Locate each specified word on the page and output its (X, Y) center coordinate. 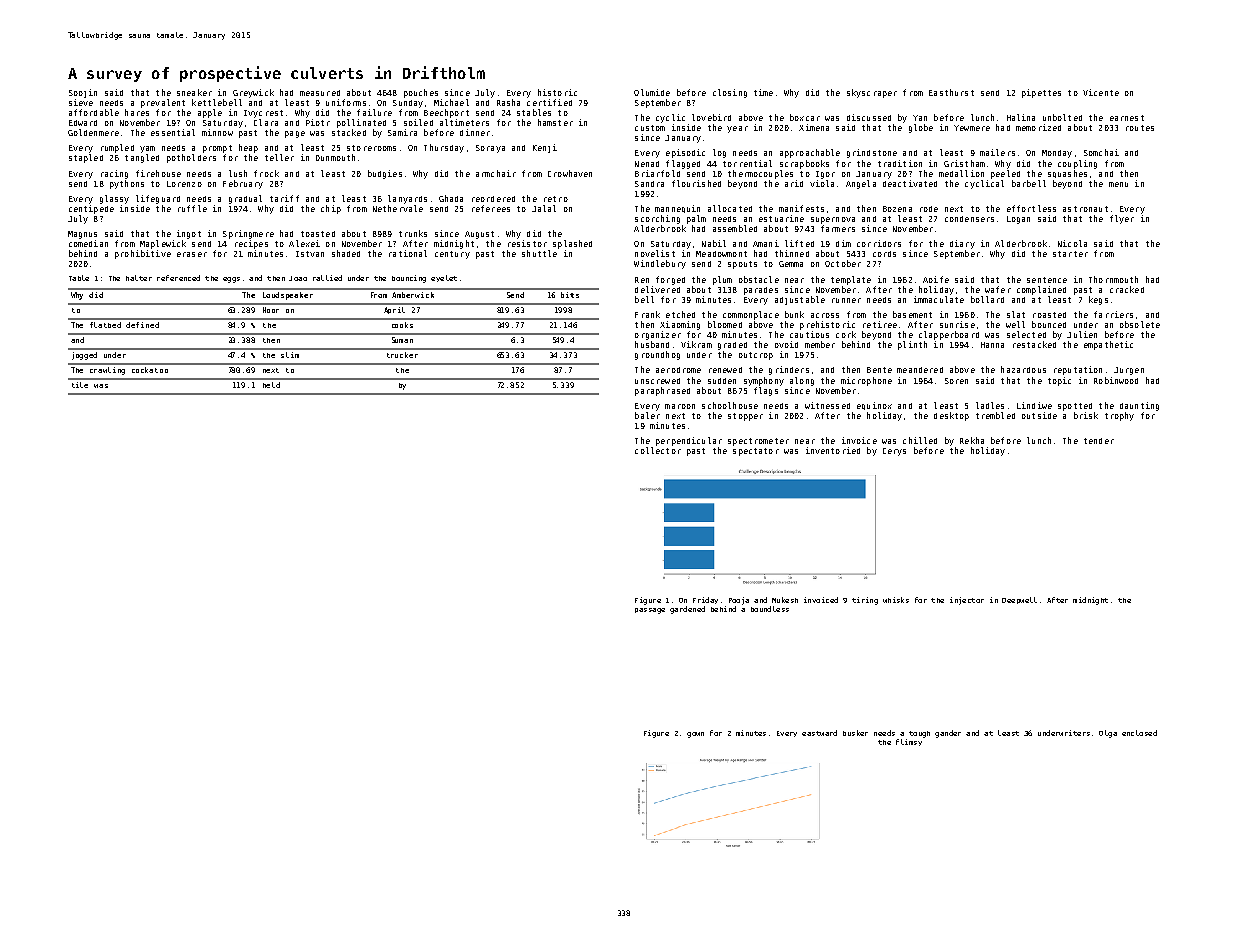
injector (967, 601)
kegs (1098, 300)
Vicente (1101, 92)
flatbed (105, 325)
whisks (896, 600)
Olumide (652, 92)
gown (695, 735)
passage (650, 611)
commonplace (751, 315)
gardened (687, 610)
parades (761, 291)
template (851, 280)
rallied (327, 278)
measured (320, 93)
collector (658, 450)
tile (80, 385)
